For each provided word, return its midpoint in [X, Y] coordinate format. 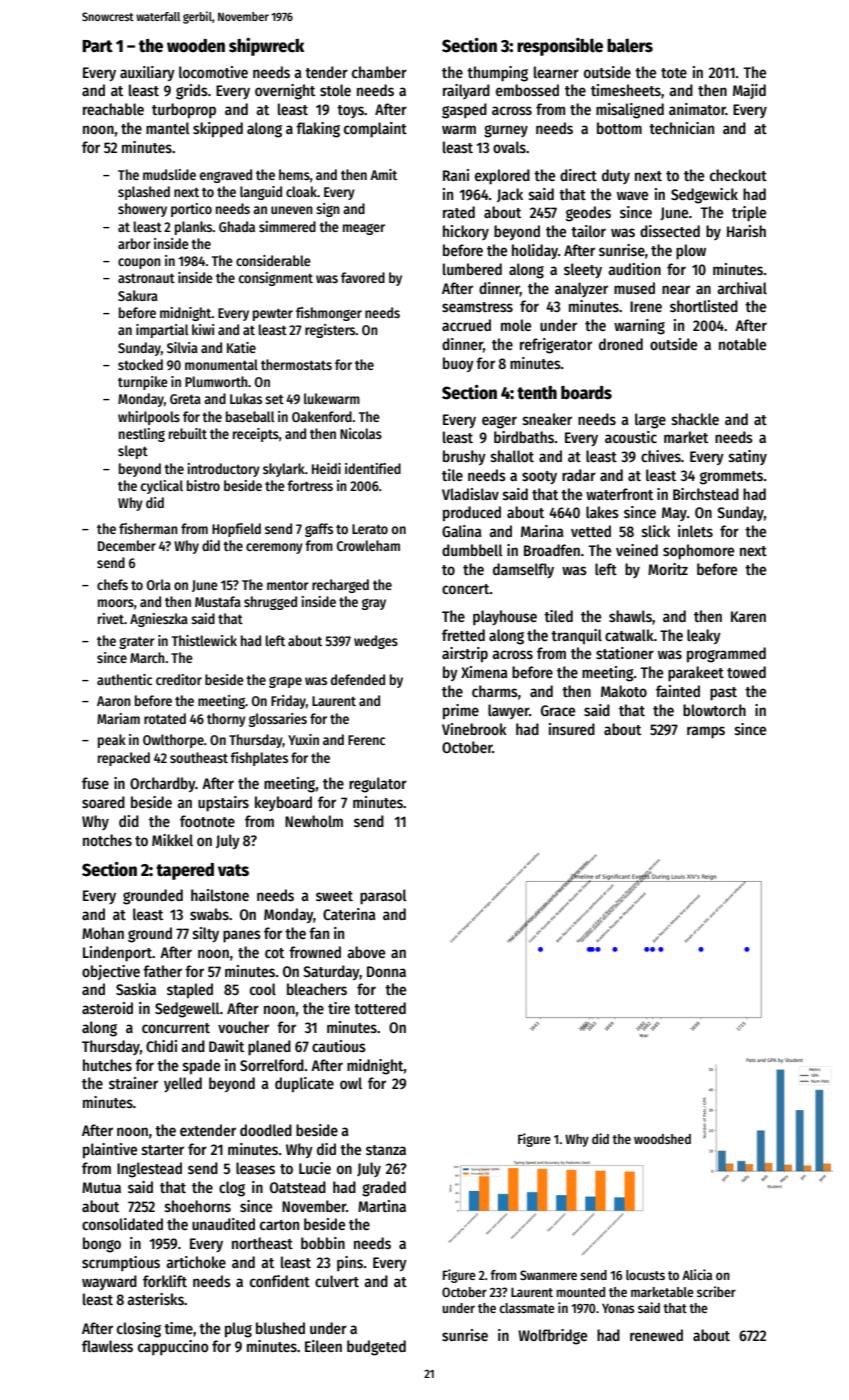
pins [350, 1263]
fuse [95, 783]
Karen [748, 616]
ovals [509, 147]
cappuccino [173, 1347]
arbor [134, 243]
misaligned [630, 111]
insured [572, 729]
